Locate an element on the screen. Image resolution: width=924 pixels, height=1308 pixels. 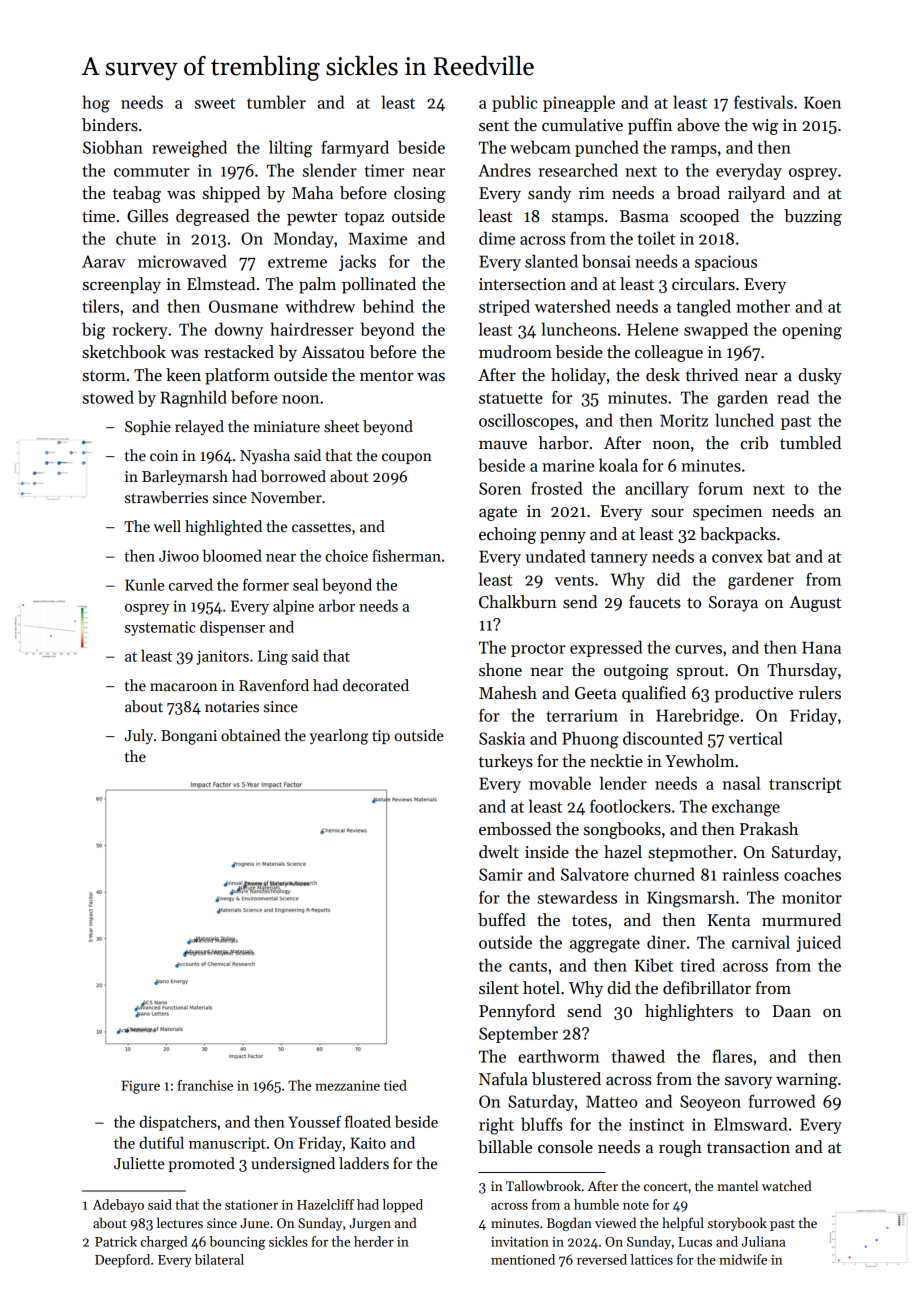
festivals is located at coordinates (763, 102).
